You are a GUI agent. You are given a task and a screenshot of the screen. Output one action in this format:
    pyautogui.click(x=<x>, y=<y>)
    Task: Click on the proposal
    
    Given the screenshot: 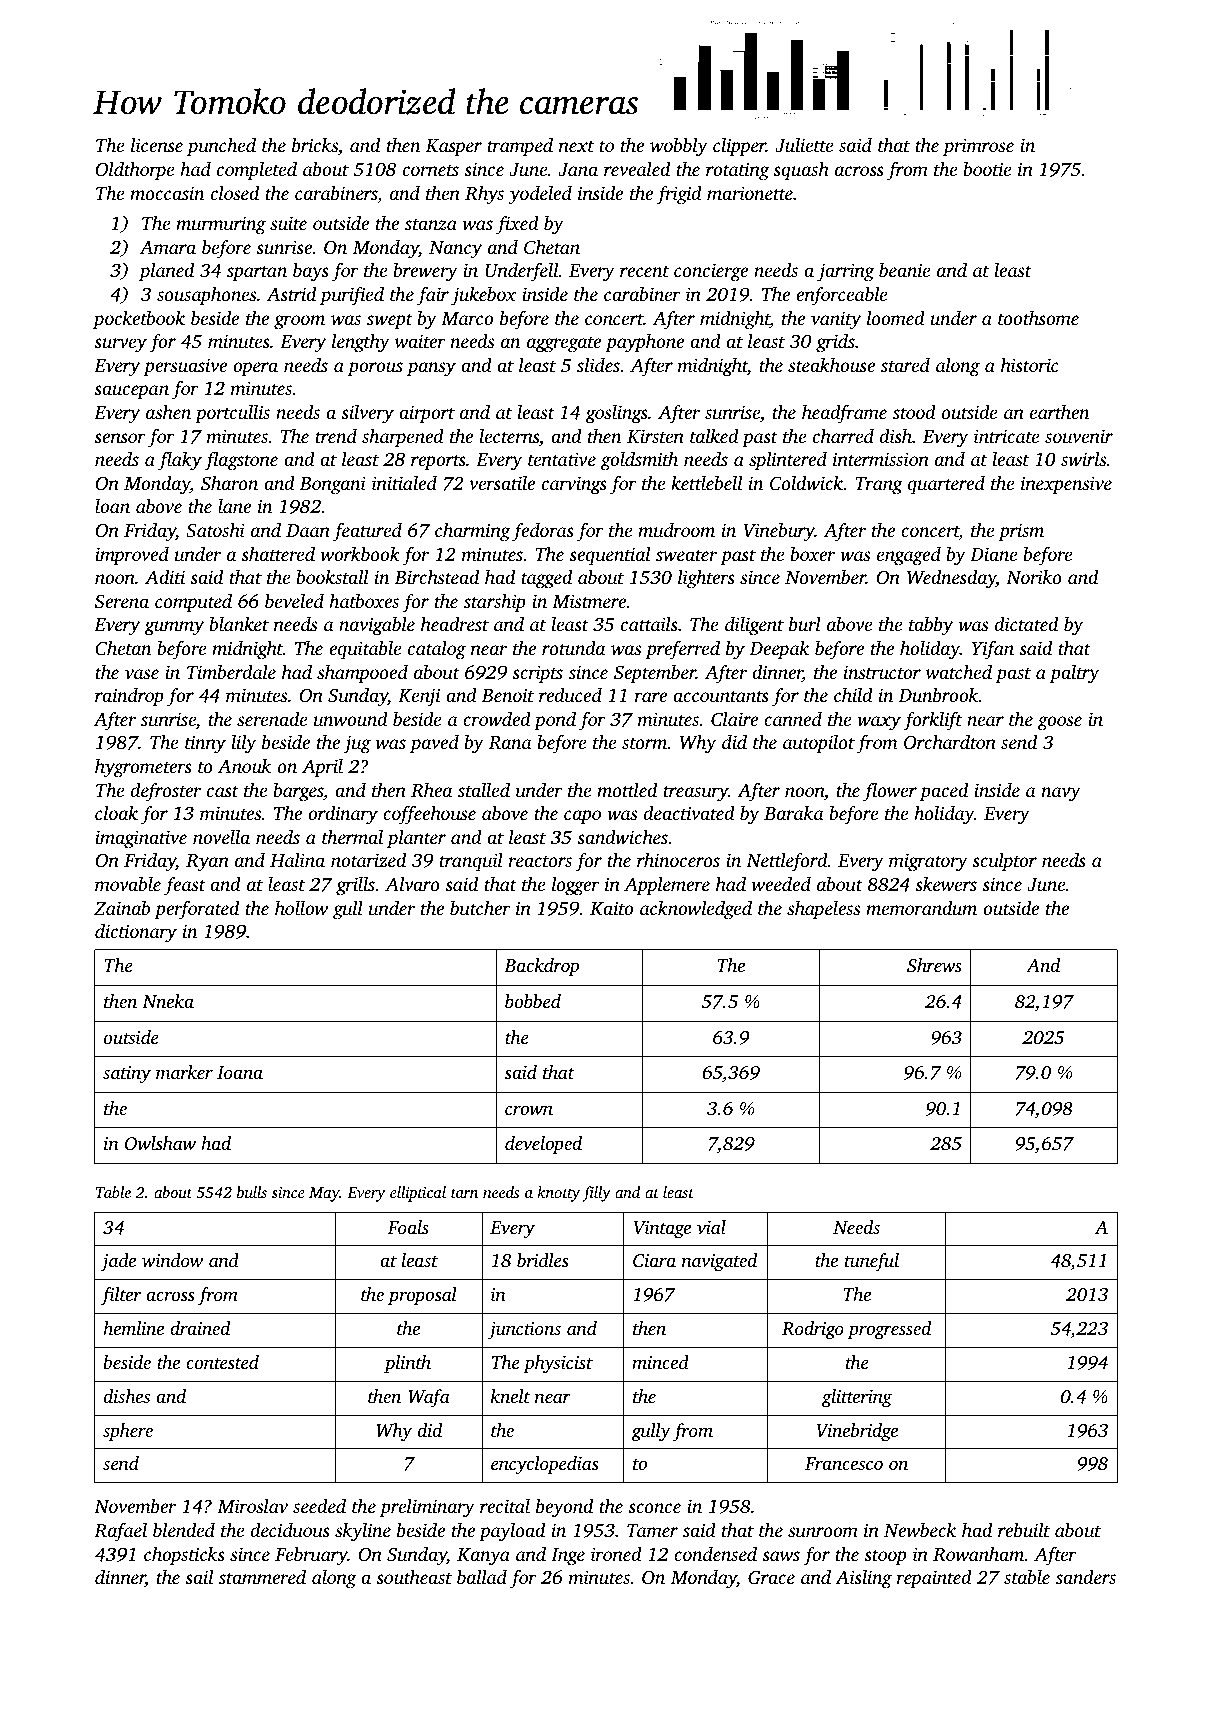 What is the action you would take?
    pyautogui.click(x=422, y=1296)
